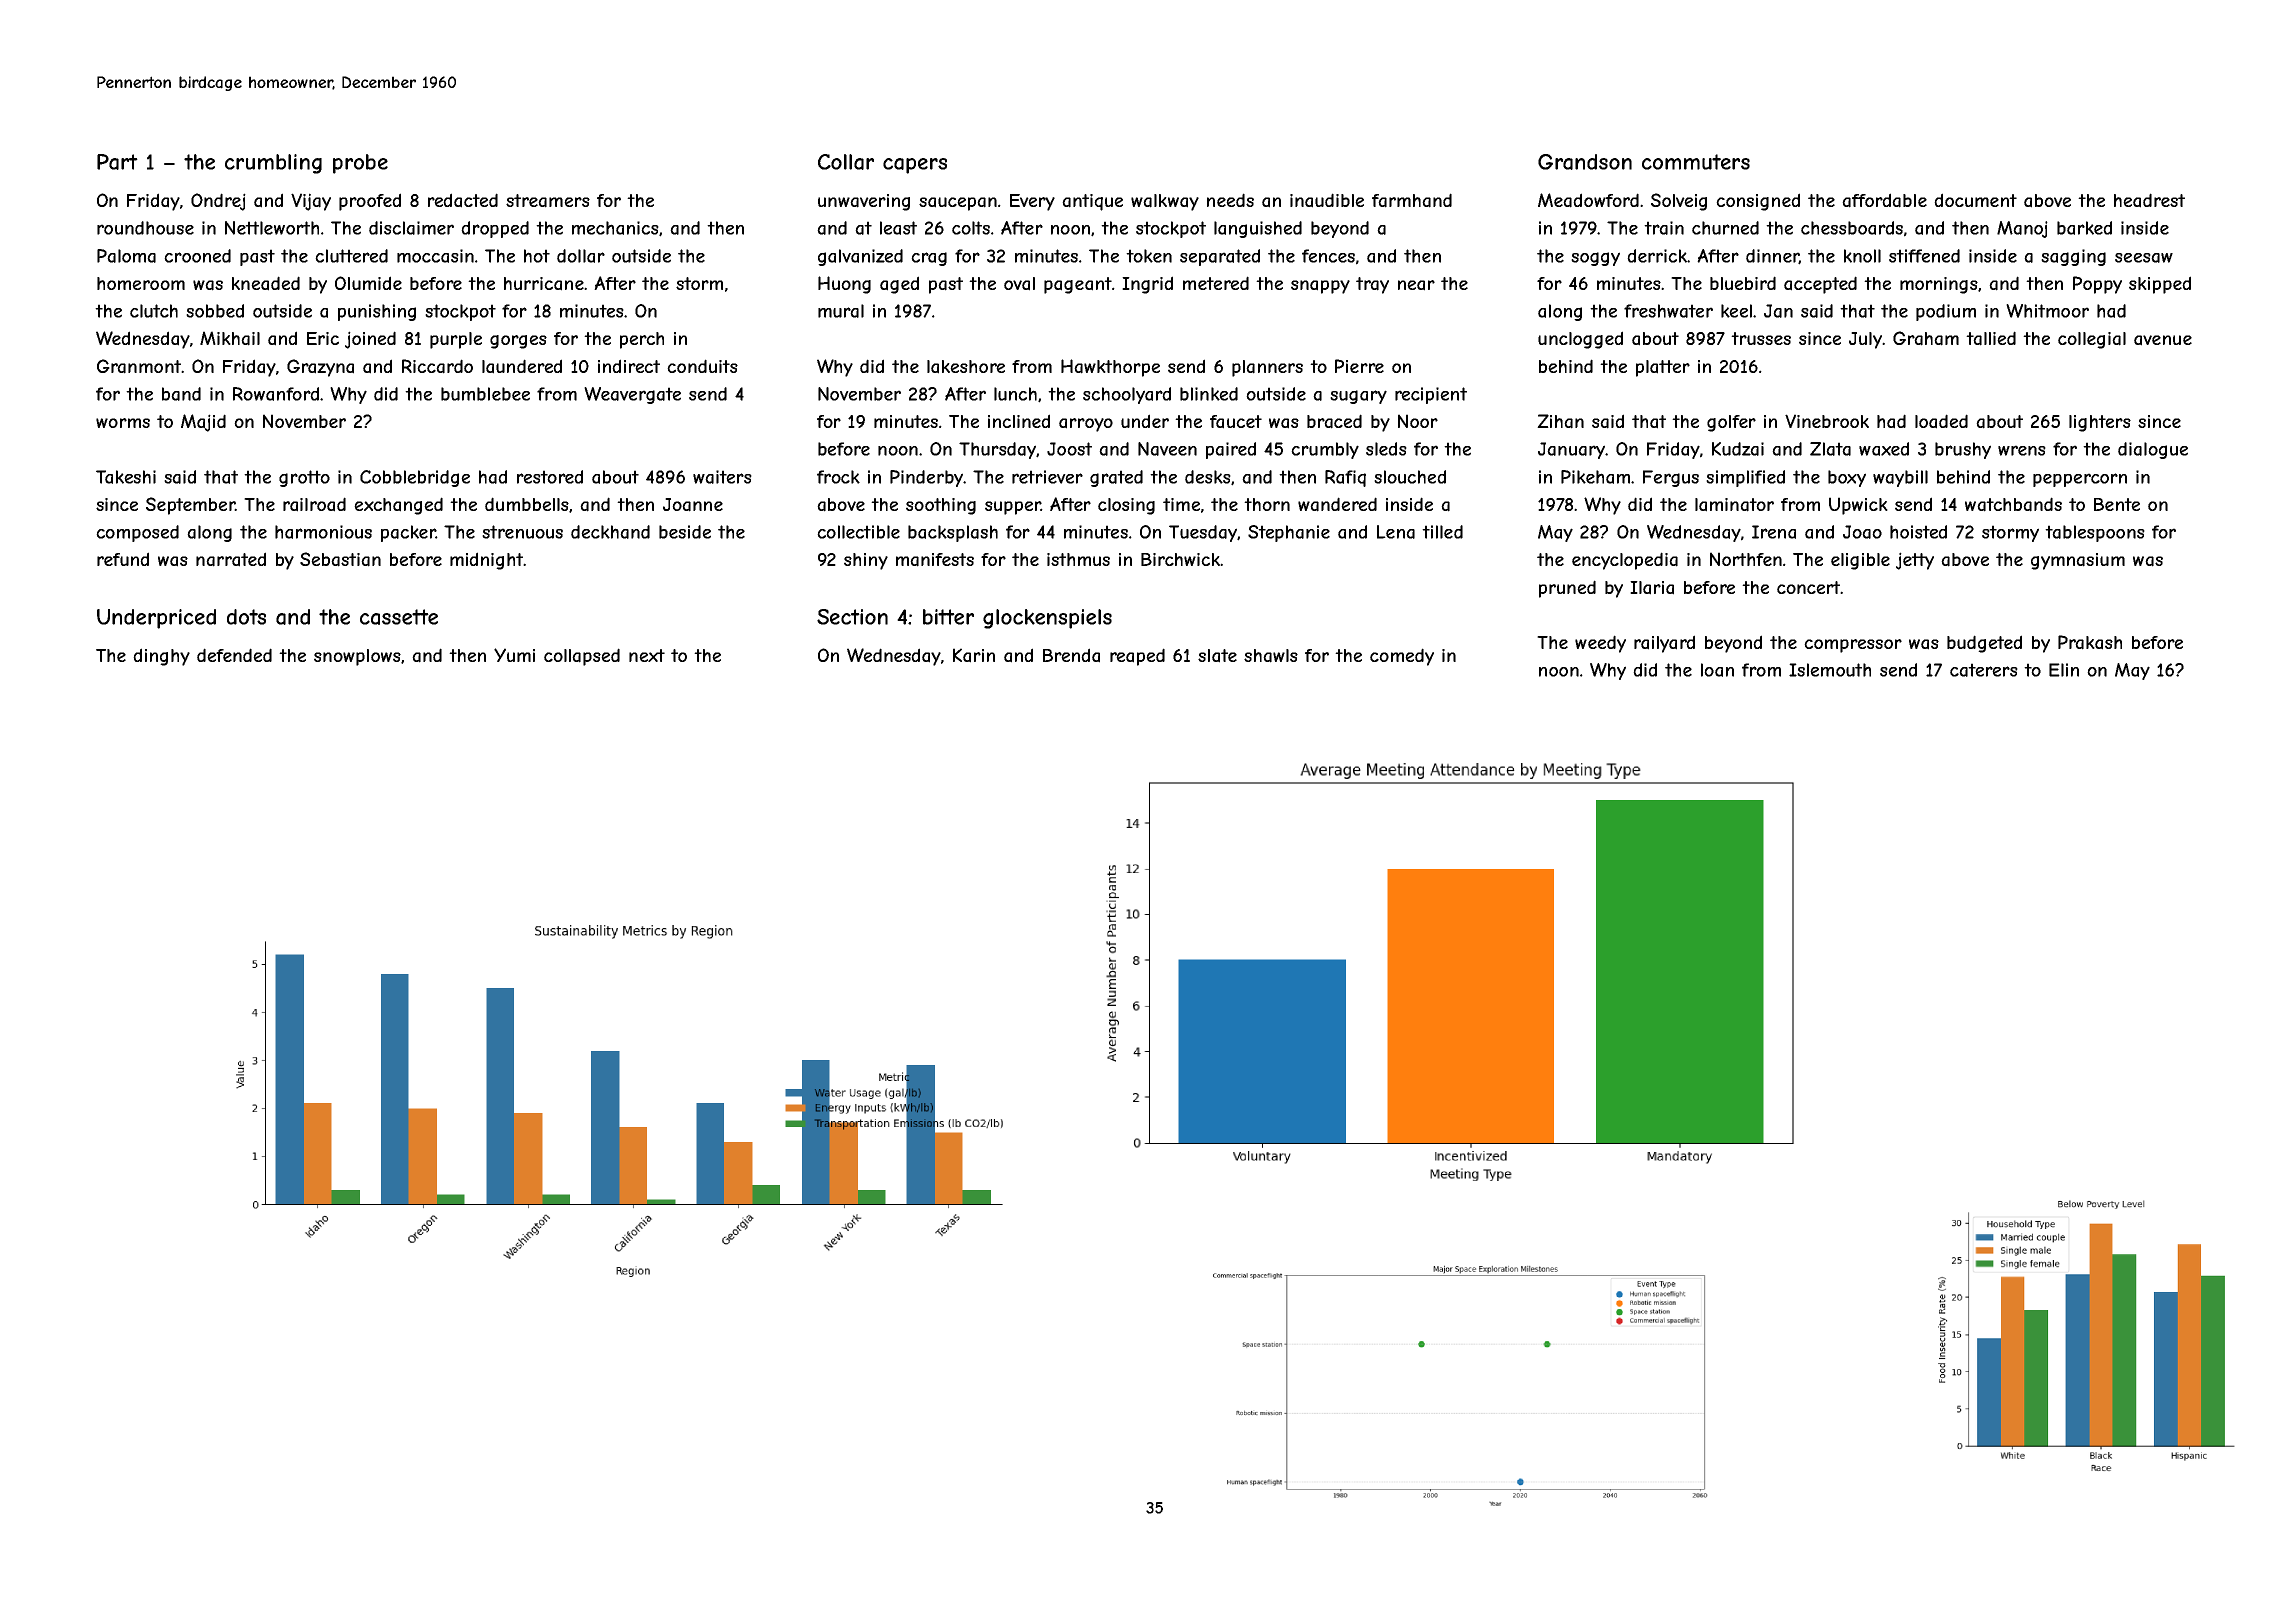  What do you see at coordinates (1734, 505) in the screenshot?
I see `laminator` at bounding box center [1734, 505].
